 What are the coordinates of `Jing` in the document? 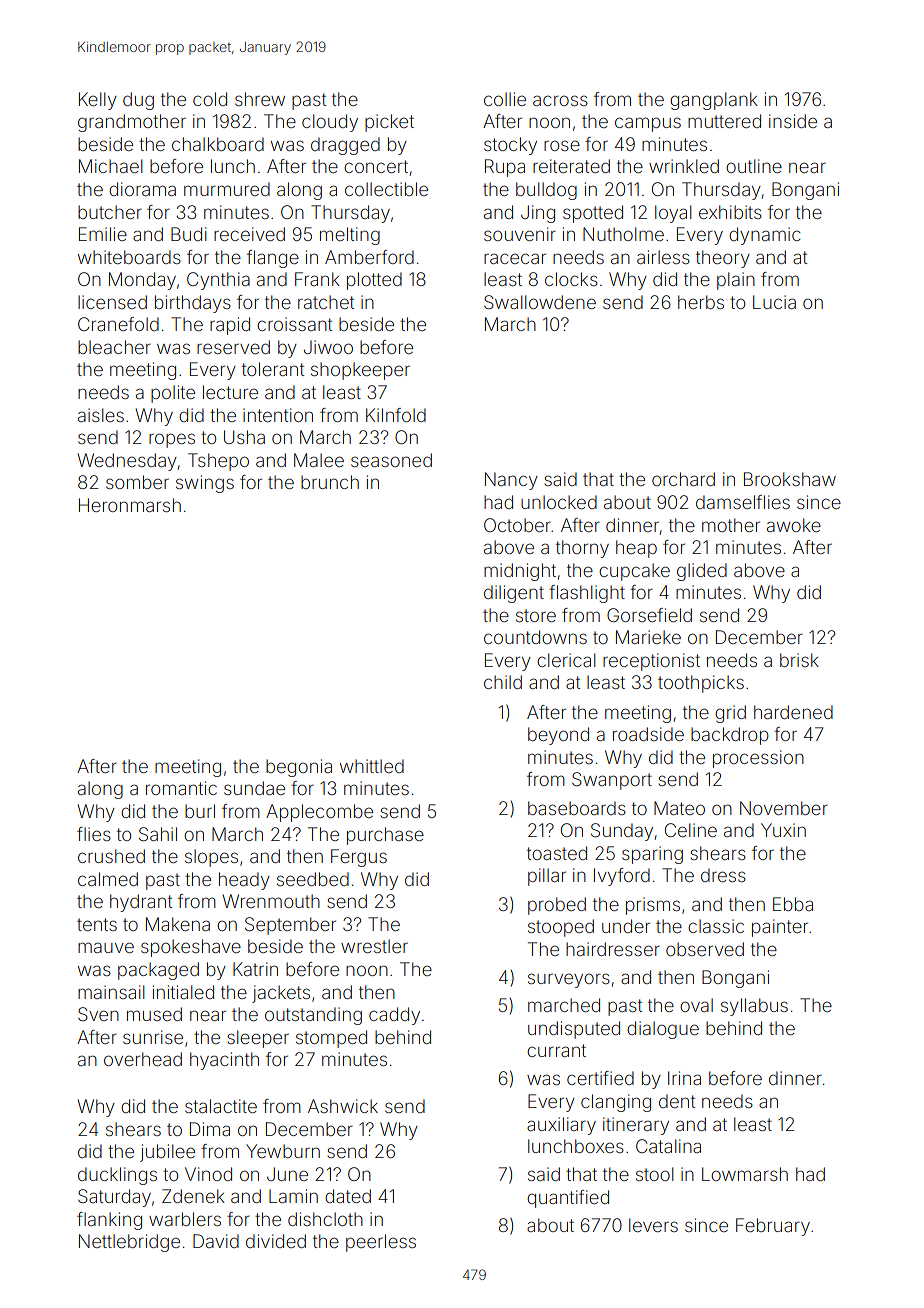 It's located at (538, 214).
